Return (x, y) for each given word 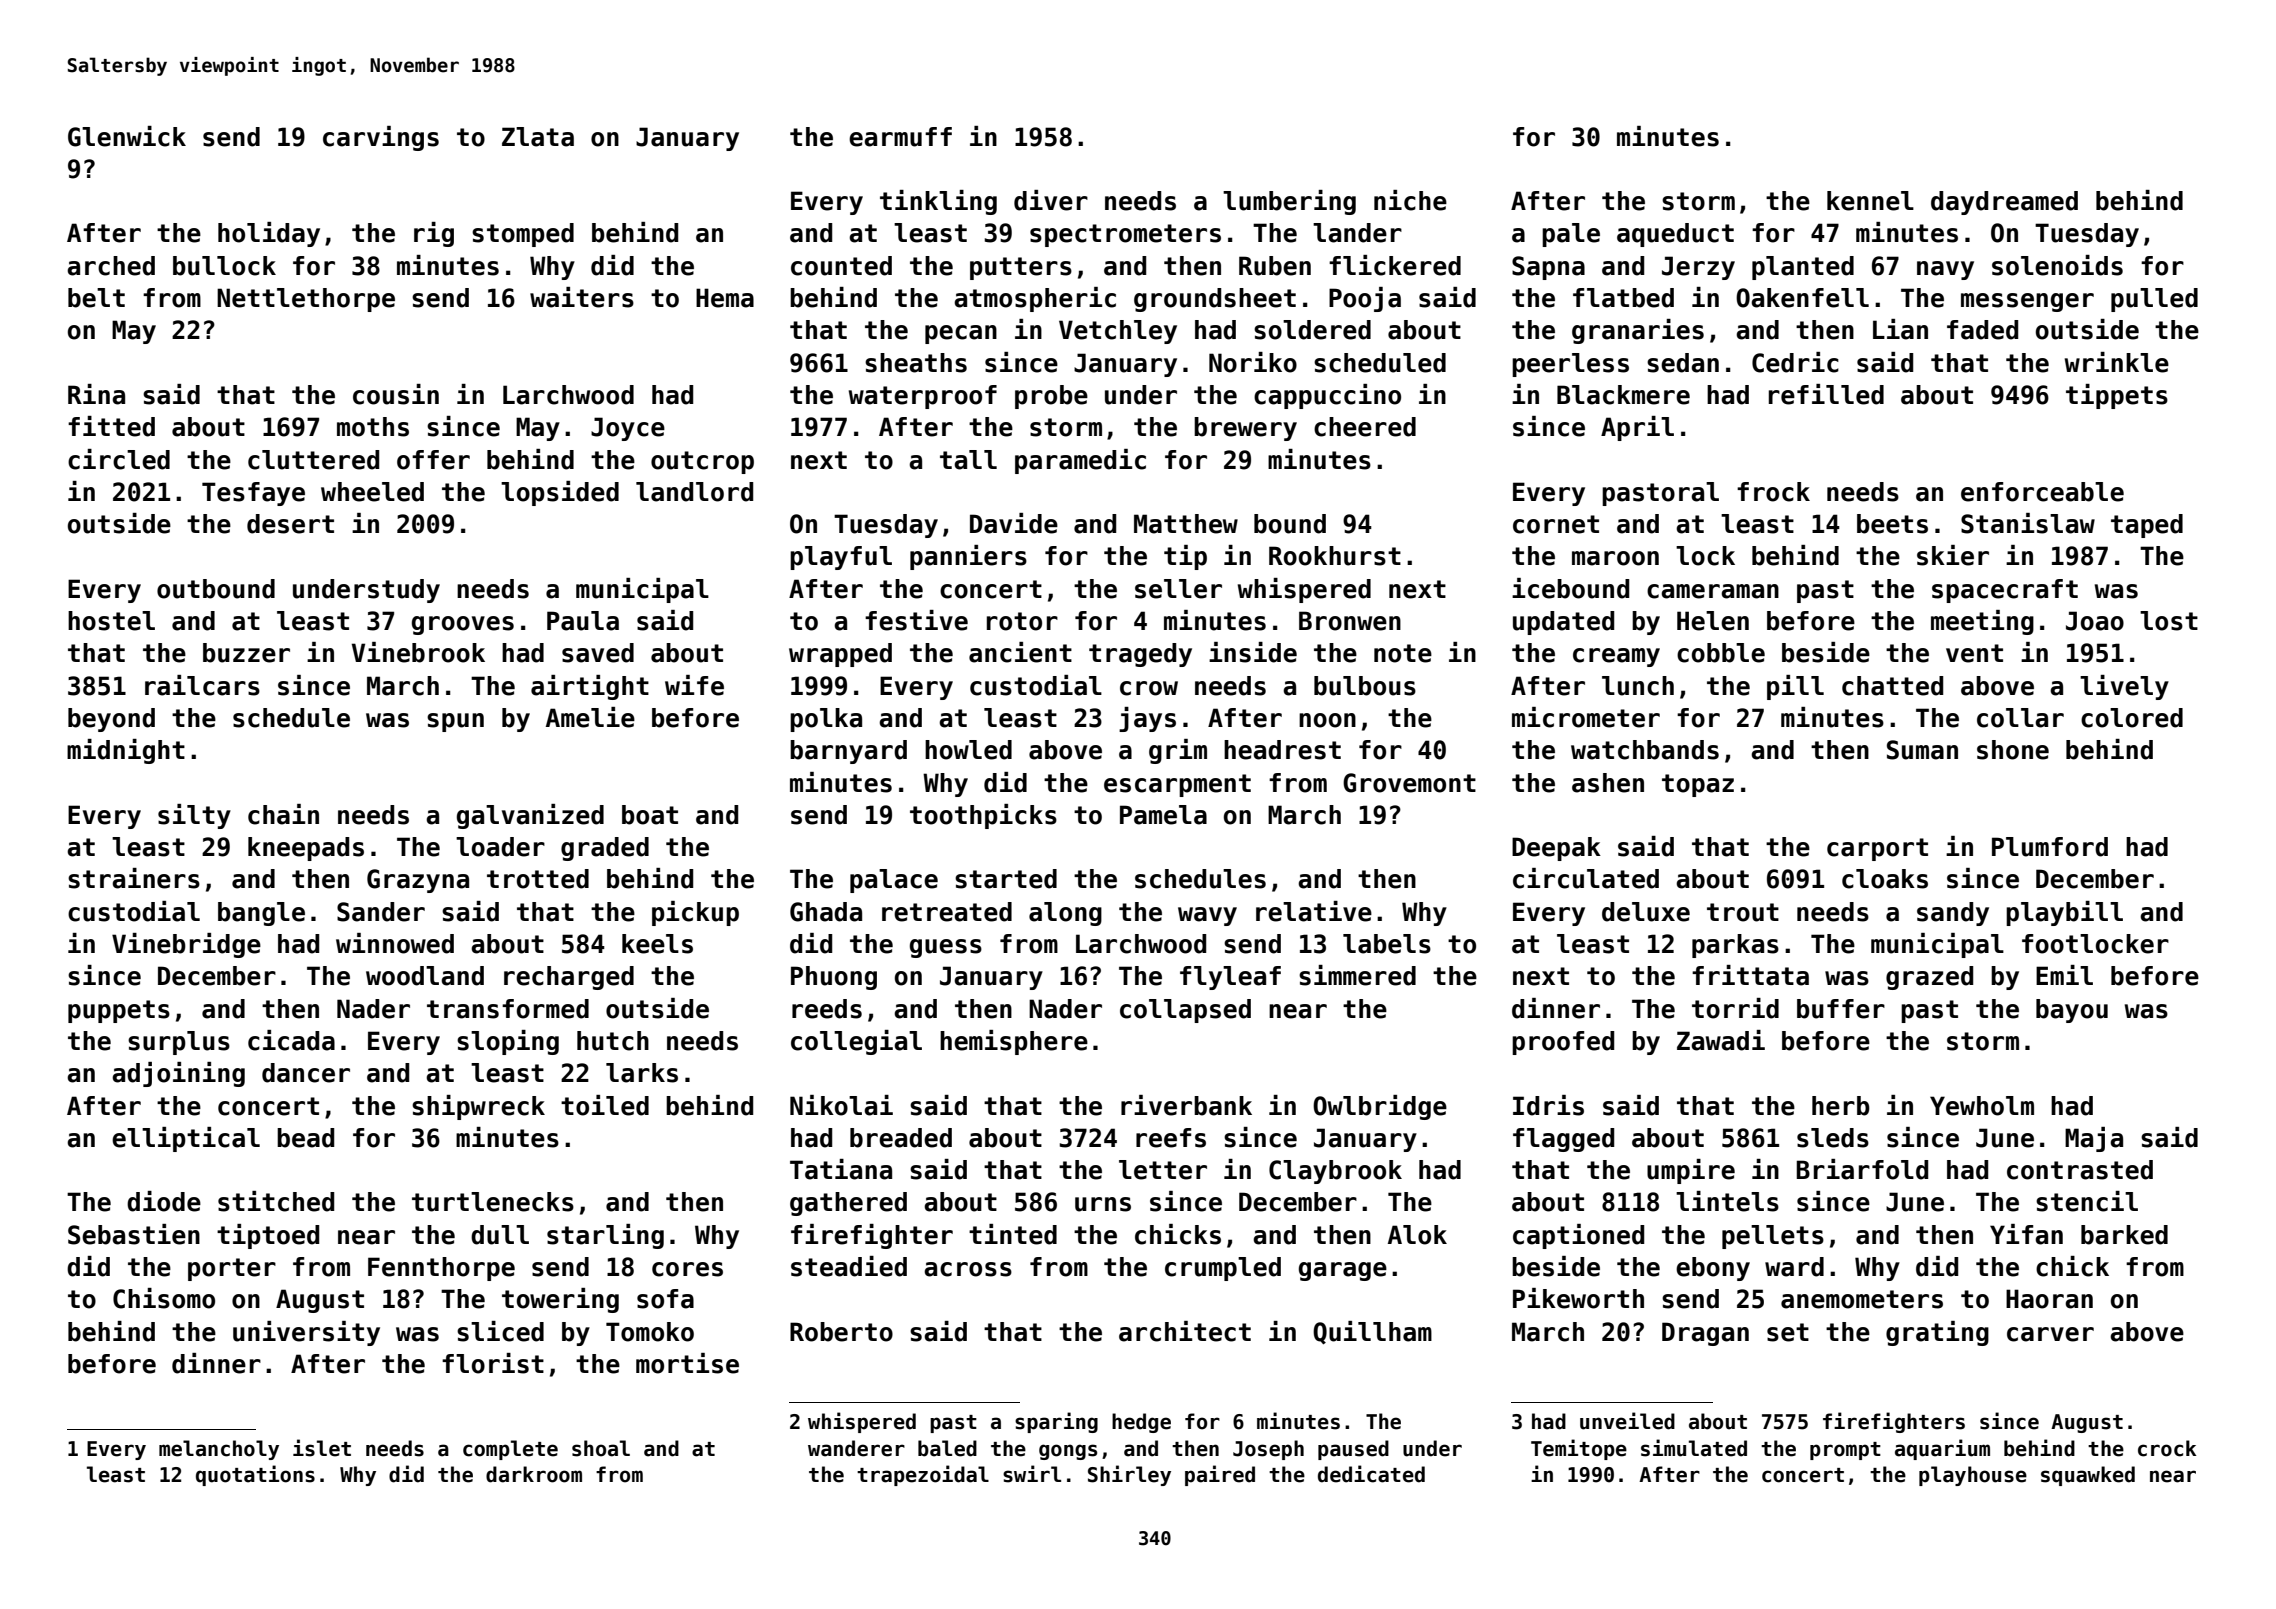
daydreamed (2004, 203)
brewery (1245, 429)
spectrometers (1125, 235)
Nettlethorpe (306, 300)
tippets (2117, 396)
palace (894, 881)
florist (493, 1363)
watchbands (1645, 750)
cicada (291, 1040)
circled (119, 459)
